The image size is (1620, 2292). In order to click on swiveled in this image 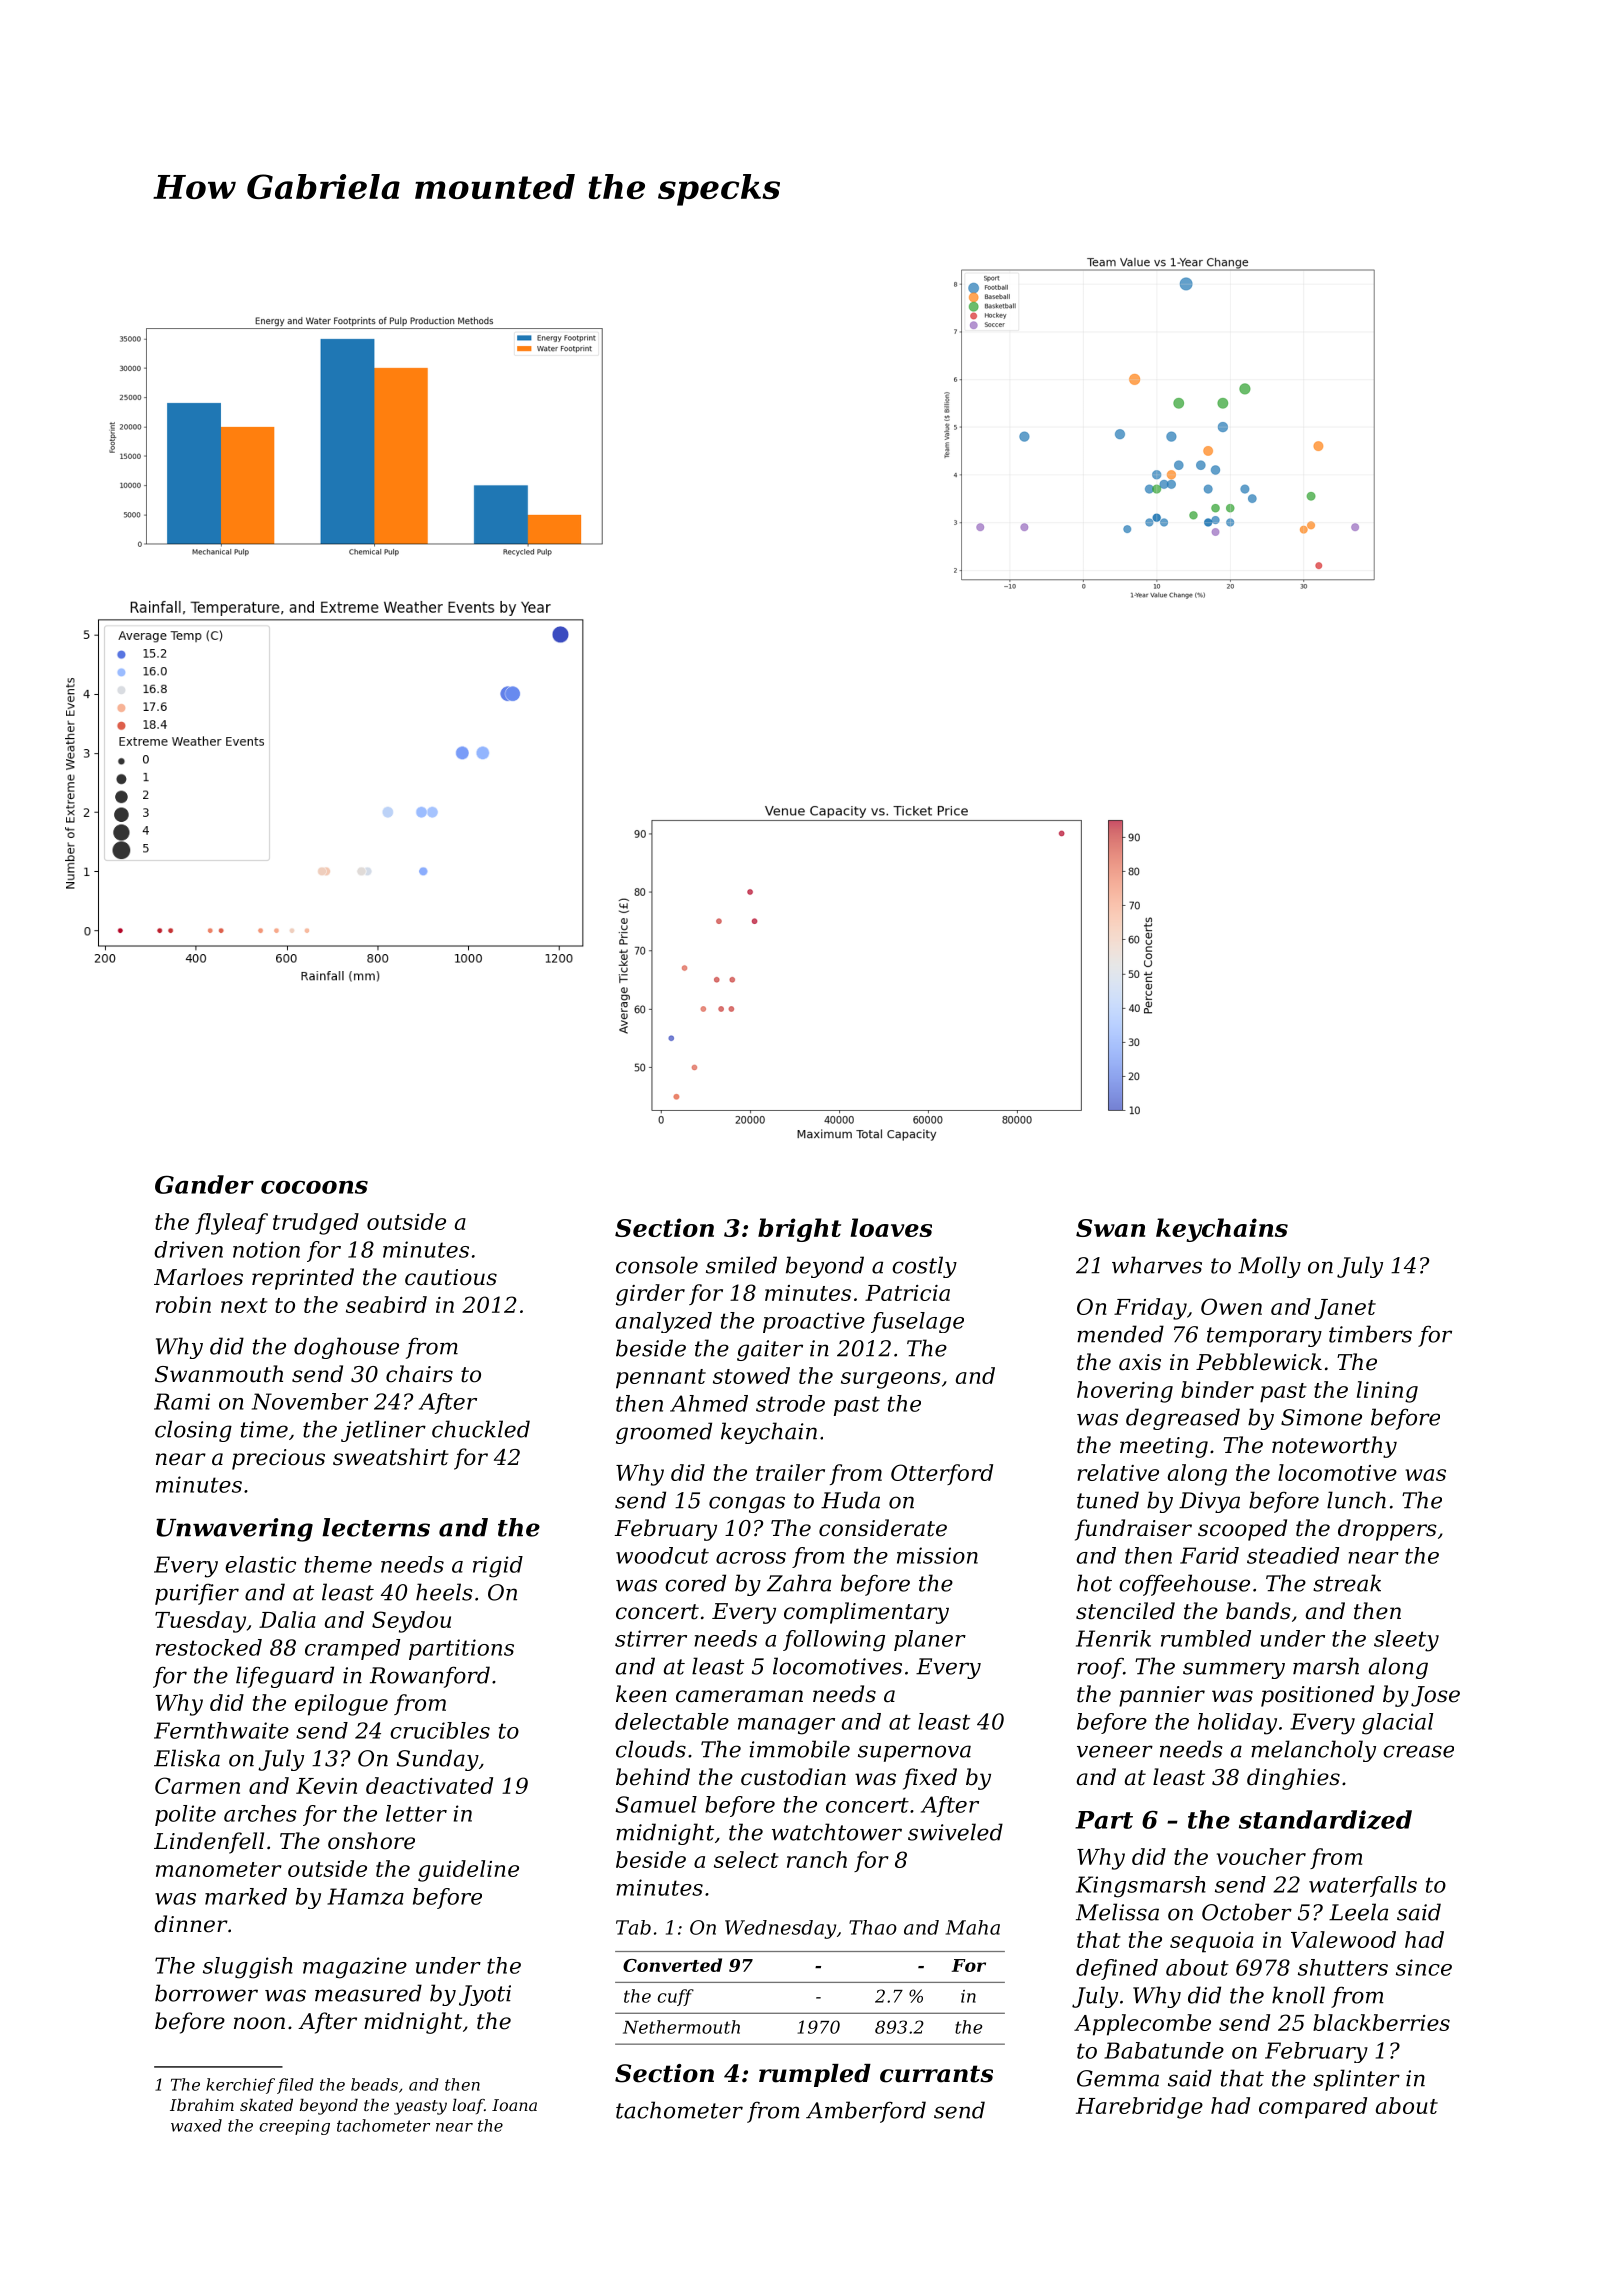, I will do `click(955, 1832)`.
